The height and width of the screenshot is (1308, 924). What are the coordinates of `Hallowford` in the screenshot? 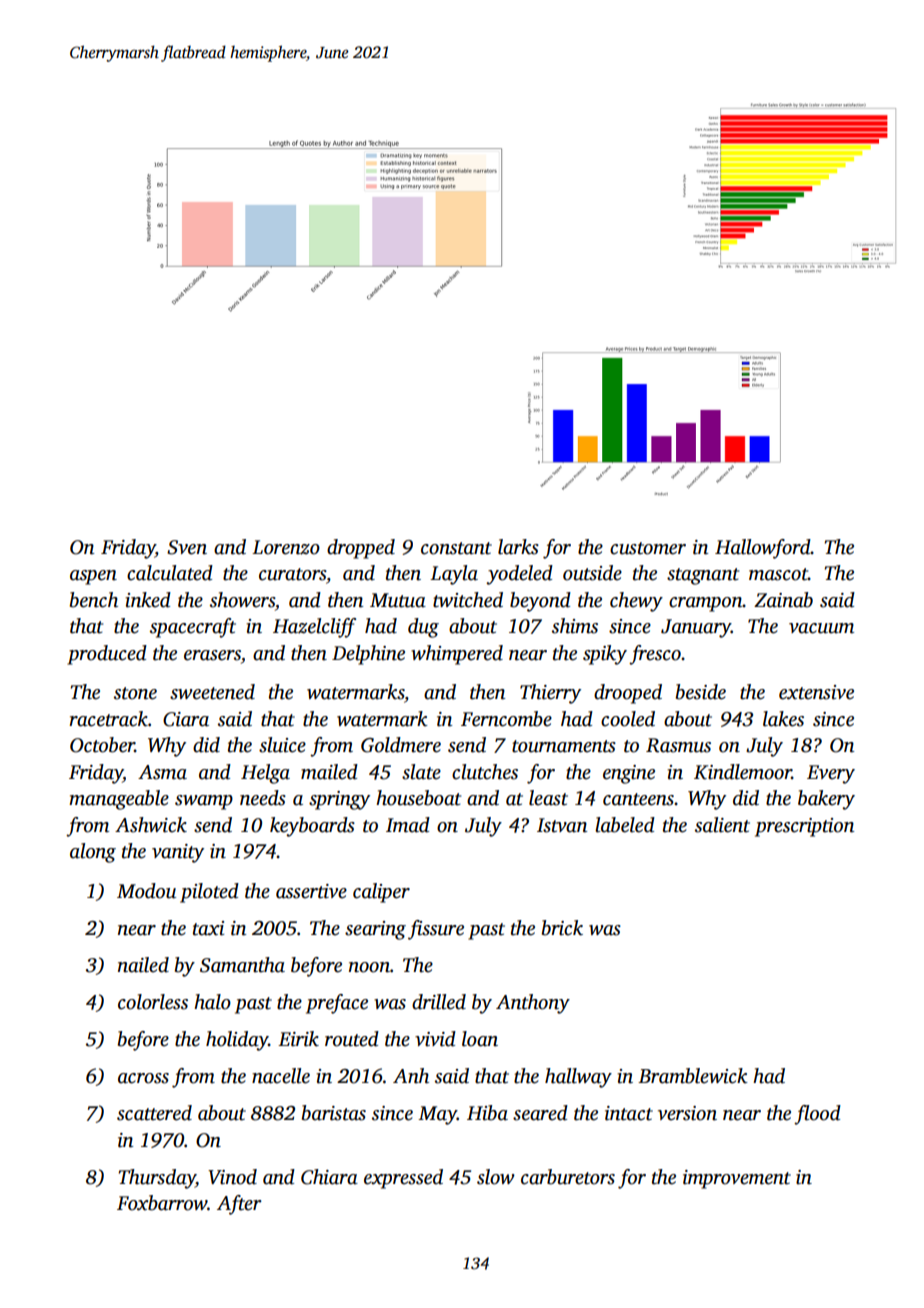 It's located at (763, 549).
